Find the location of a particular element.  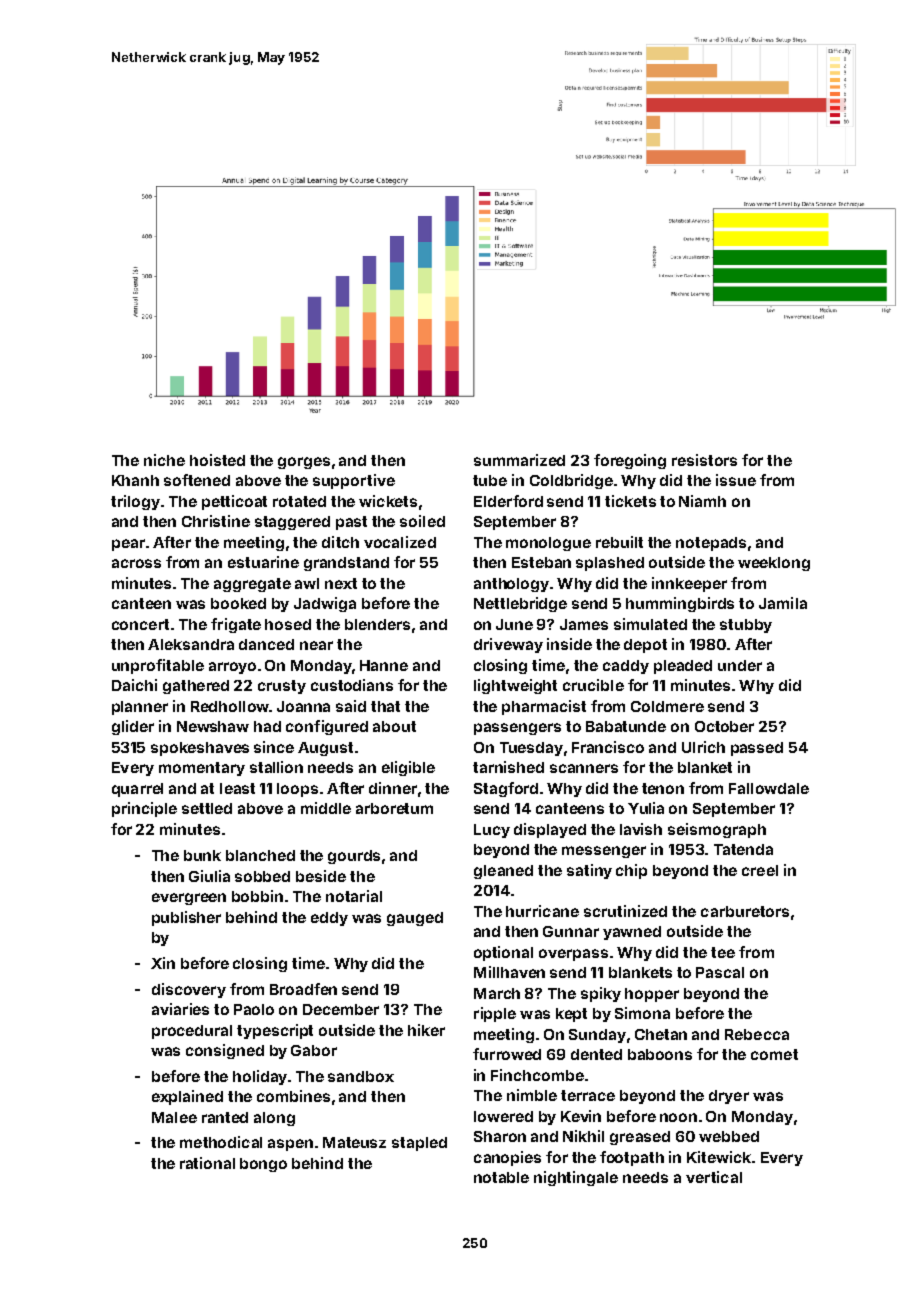

weeklong is located at coordinates (774, 564).
